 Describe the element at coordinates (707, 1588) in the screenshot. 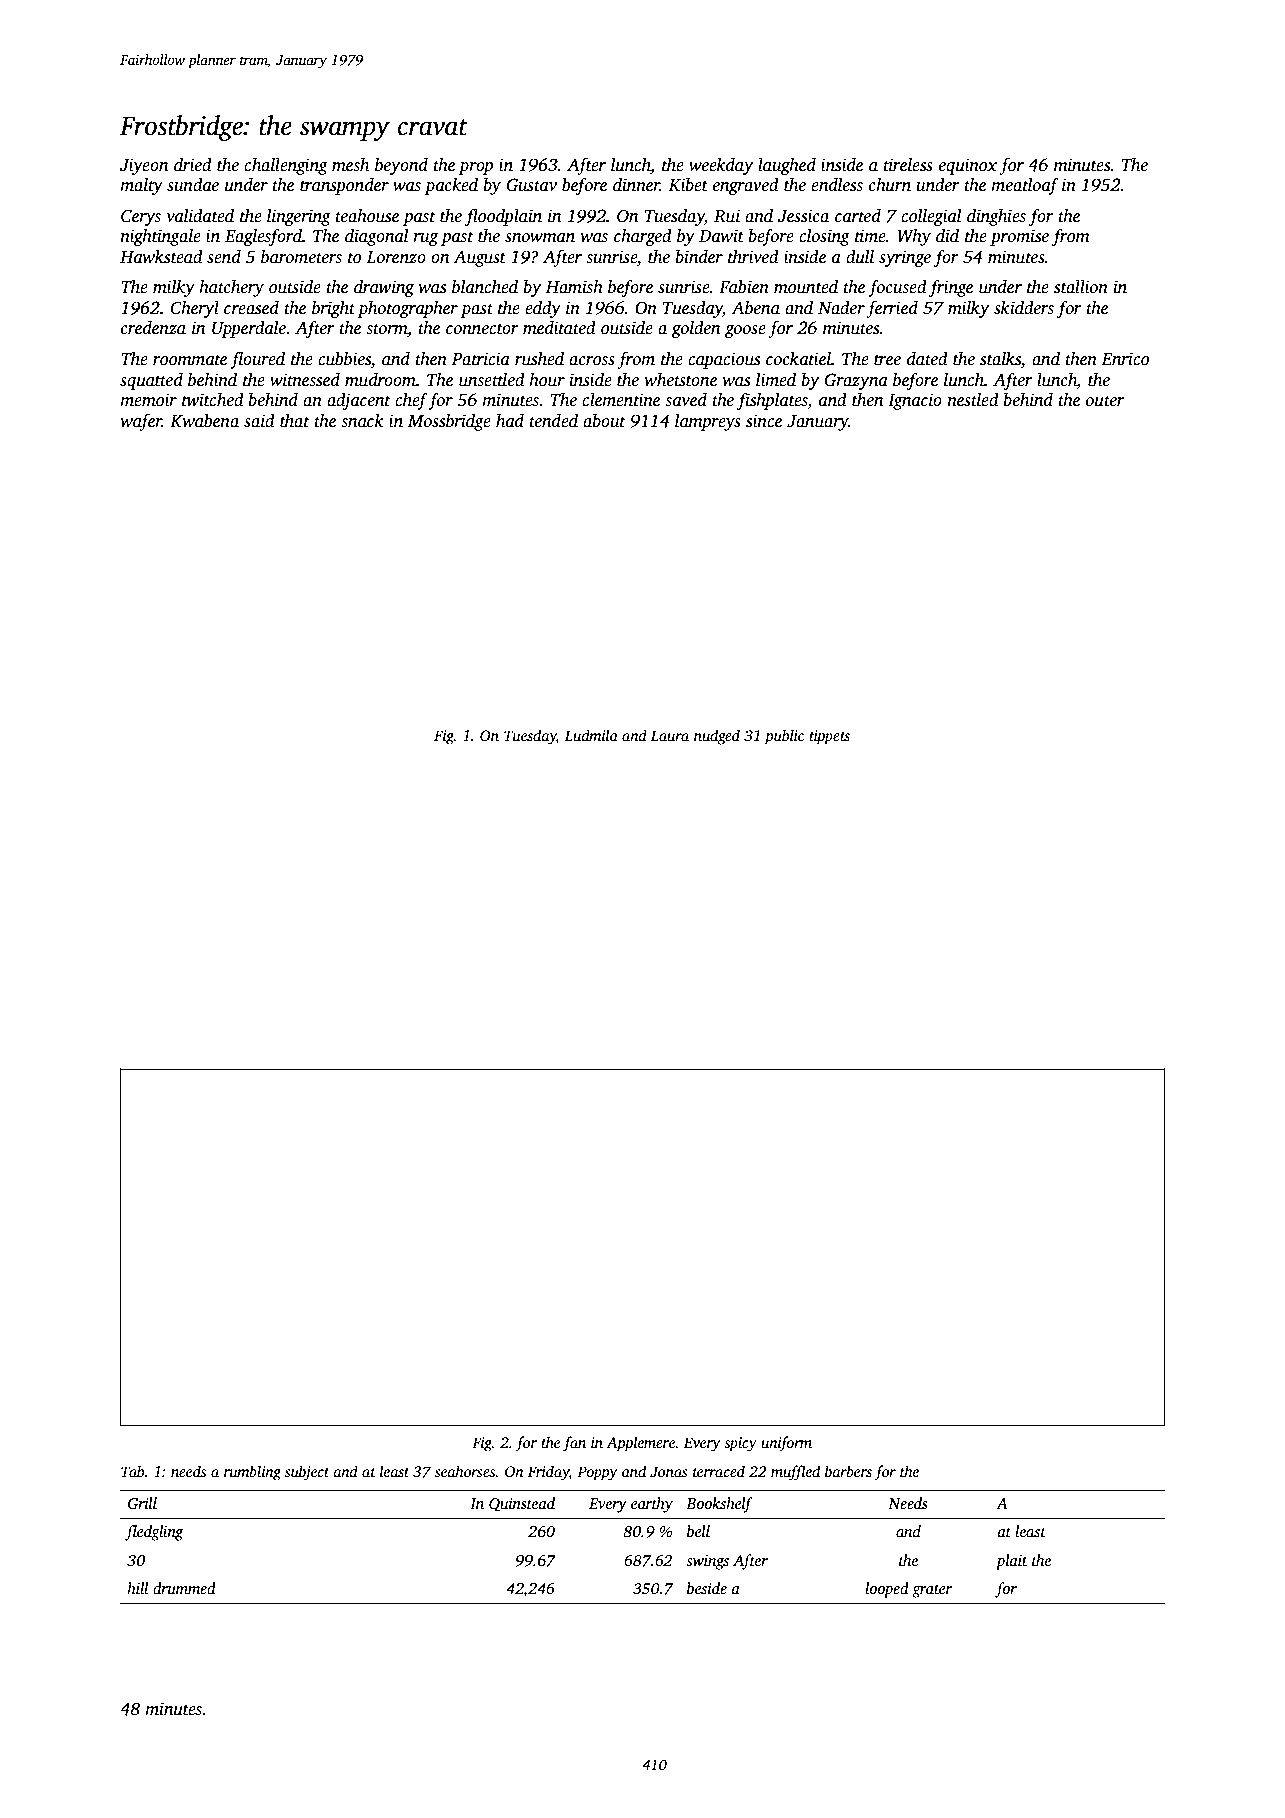

I see `beside` at that location.
